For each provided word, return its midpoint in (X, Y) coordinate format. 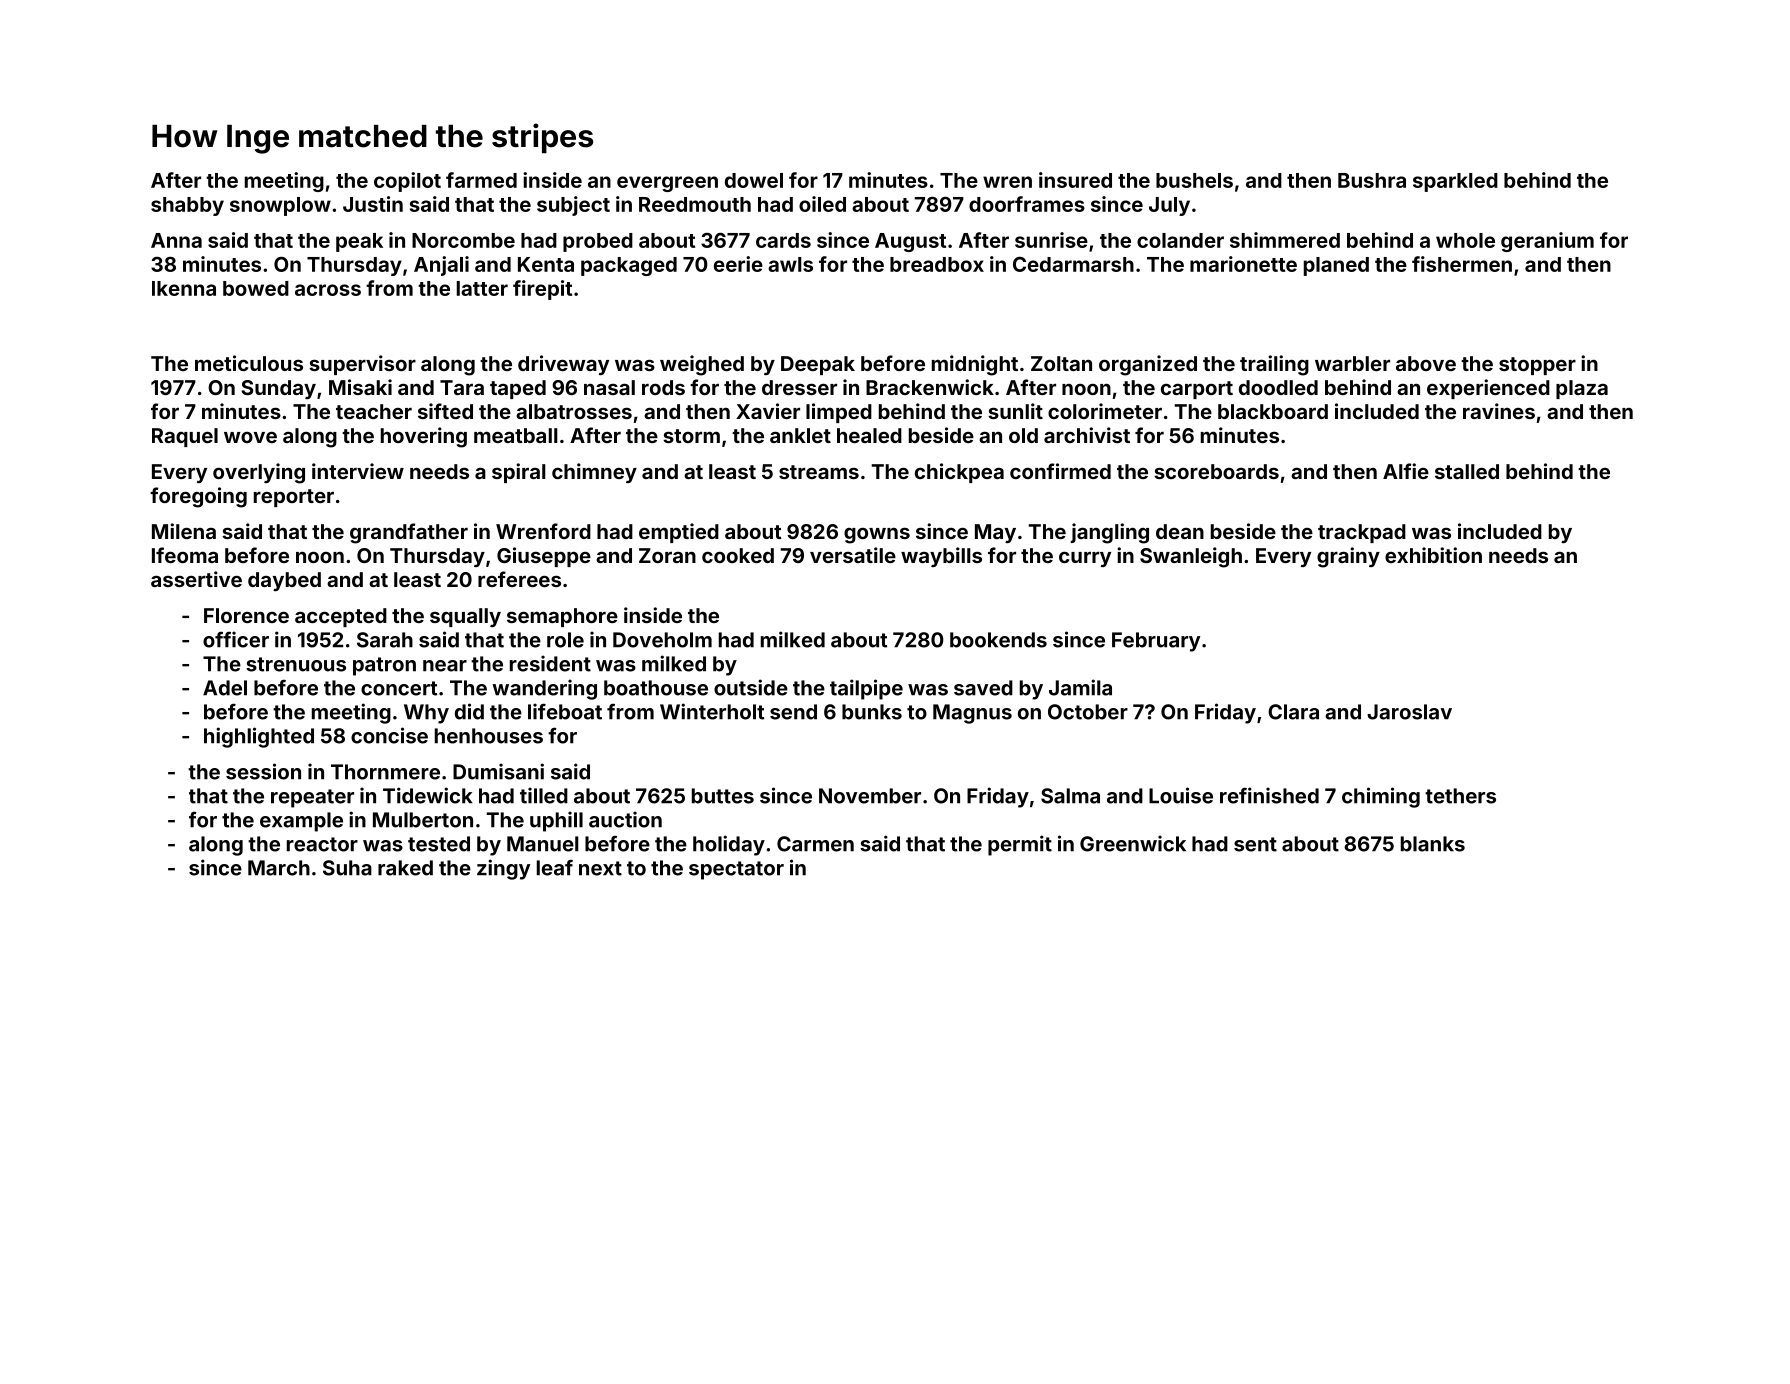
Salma (1070, 796)
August (910, 242)
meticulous (249, 363)
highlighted (259, 737)
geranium (1547, 242)
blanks (1433, 844)
